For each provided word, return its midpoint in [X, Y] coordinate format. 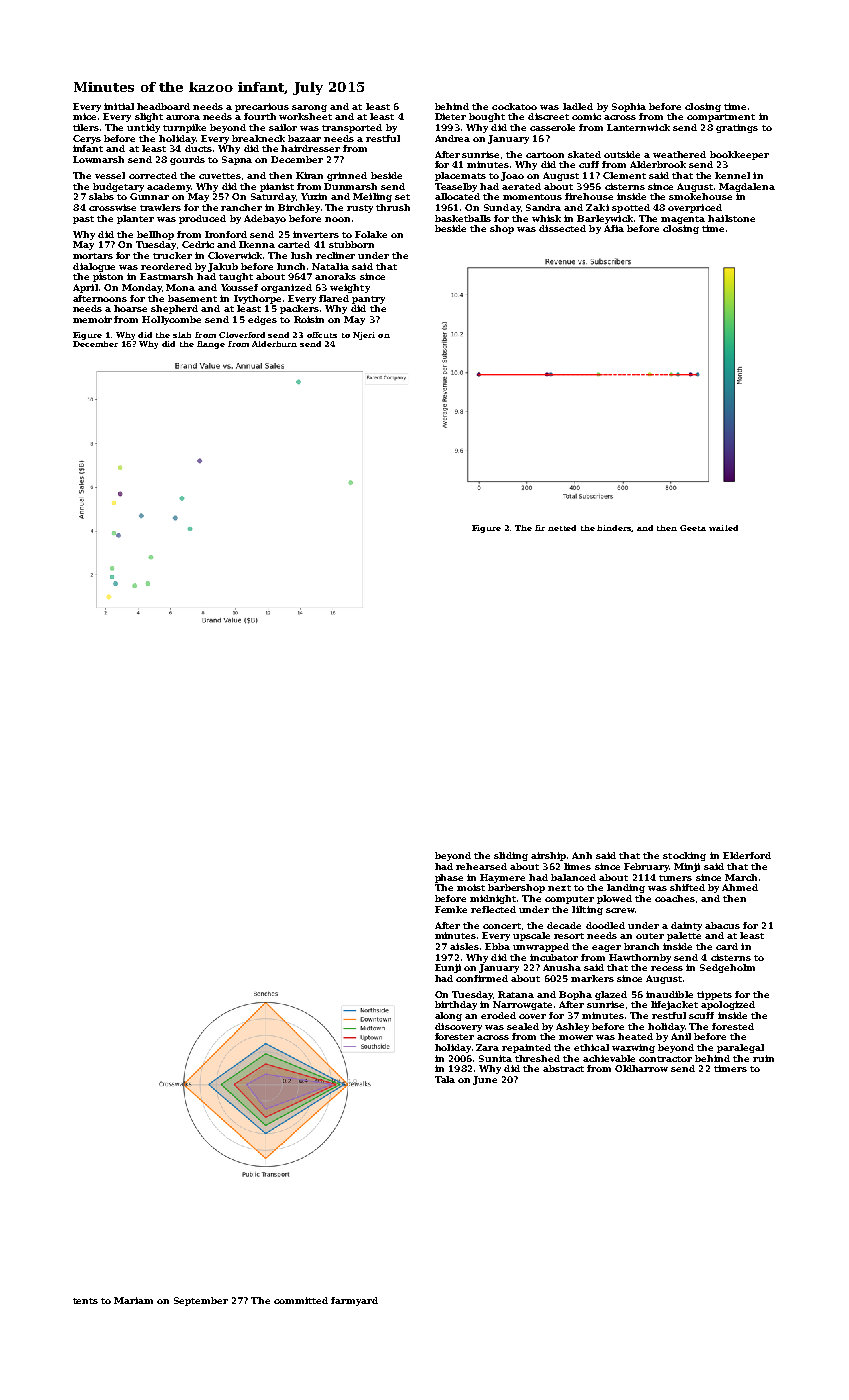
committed [301, 1300]
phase [449, 878]
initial [119, 106]
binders [614, 528]
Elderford [747, 855]
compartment [721, 118]
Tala [445, 1079]
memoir [92, 319]
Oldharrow [641, 1068]
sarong [309, 108]
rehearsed [481, 866]
